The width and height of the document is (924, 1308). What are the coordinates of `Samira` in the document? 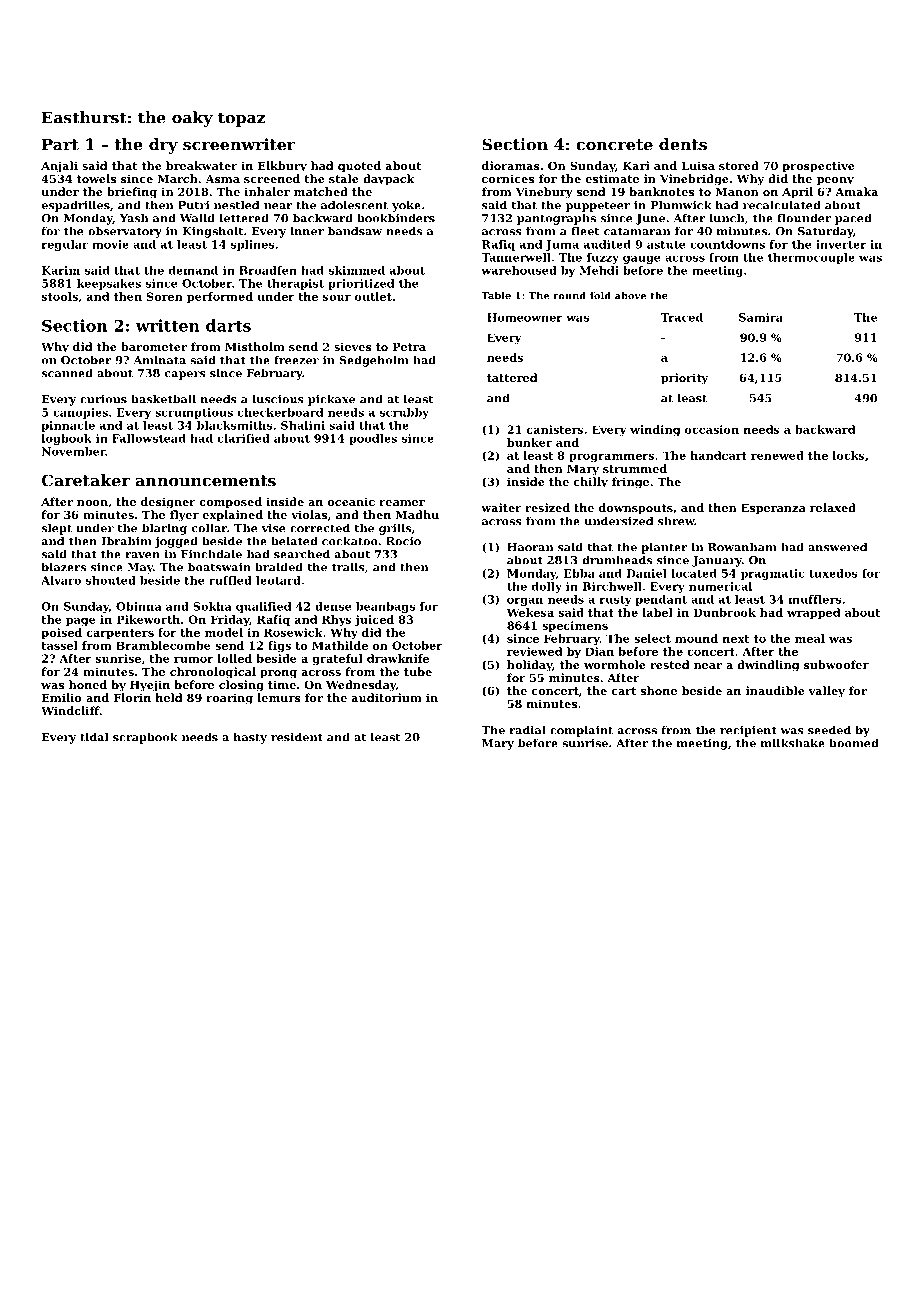 It's located at (761, 317).
